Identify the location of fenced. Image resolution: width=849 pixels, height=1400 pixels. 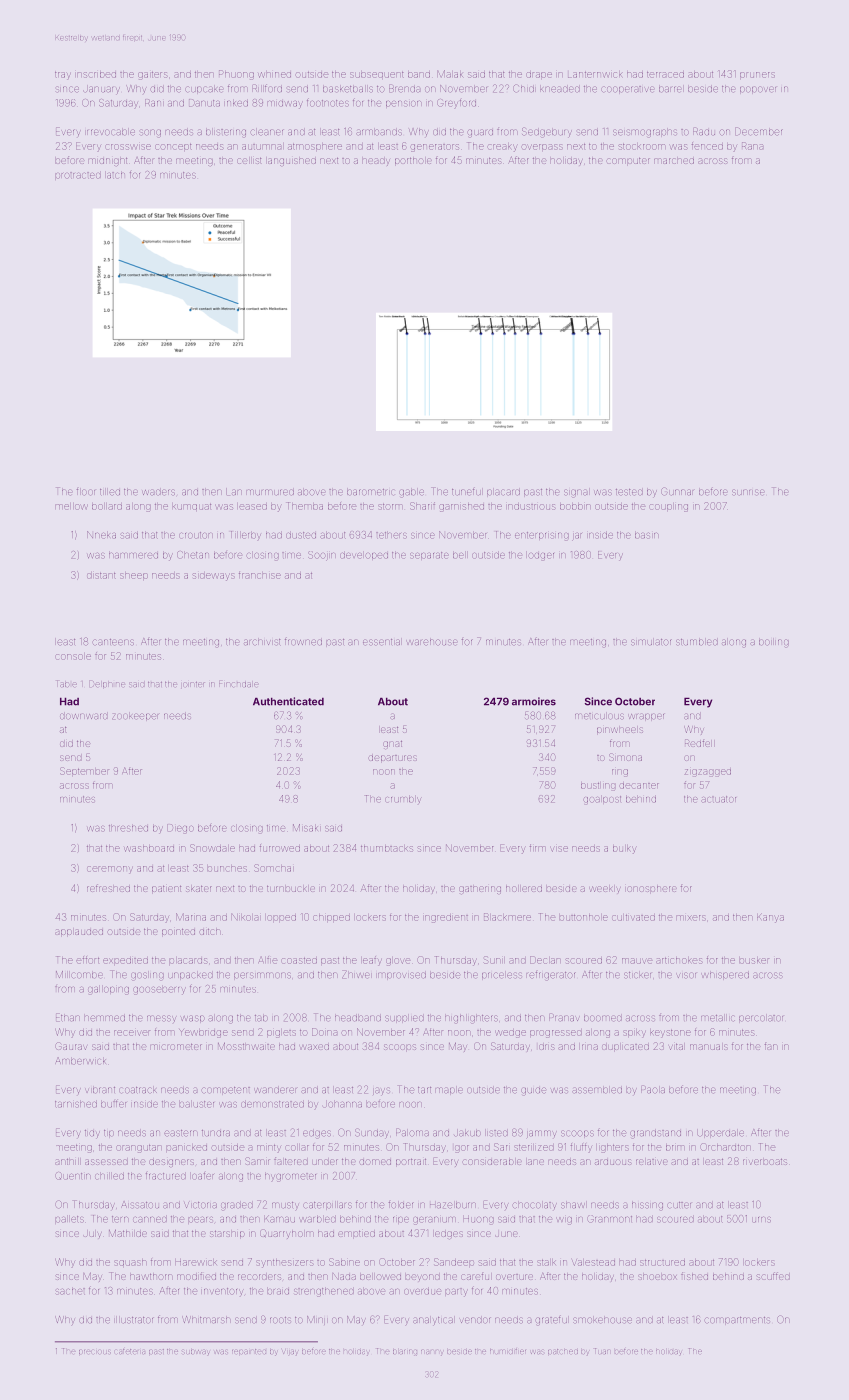
(707, 146).
